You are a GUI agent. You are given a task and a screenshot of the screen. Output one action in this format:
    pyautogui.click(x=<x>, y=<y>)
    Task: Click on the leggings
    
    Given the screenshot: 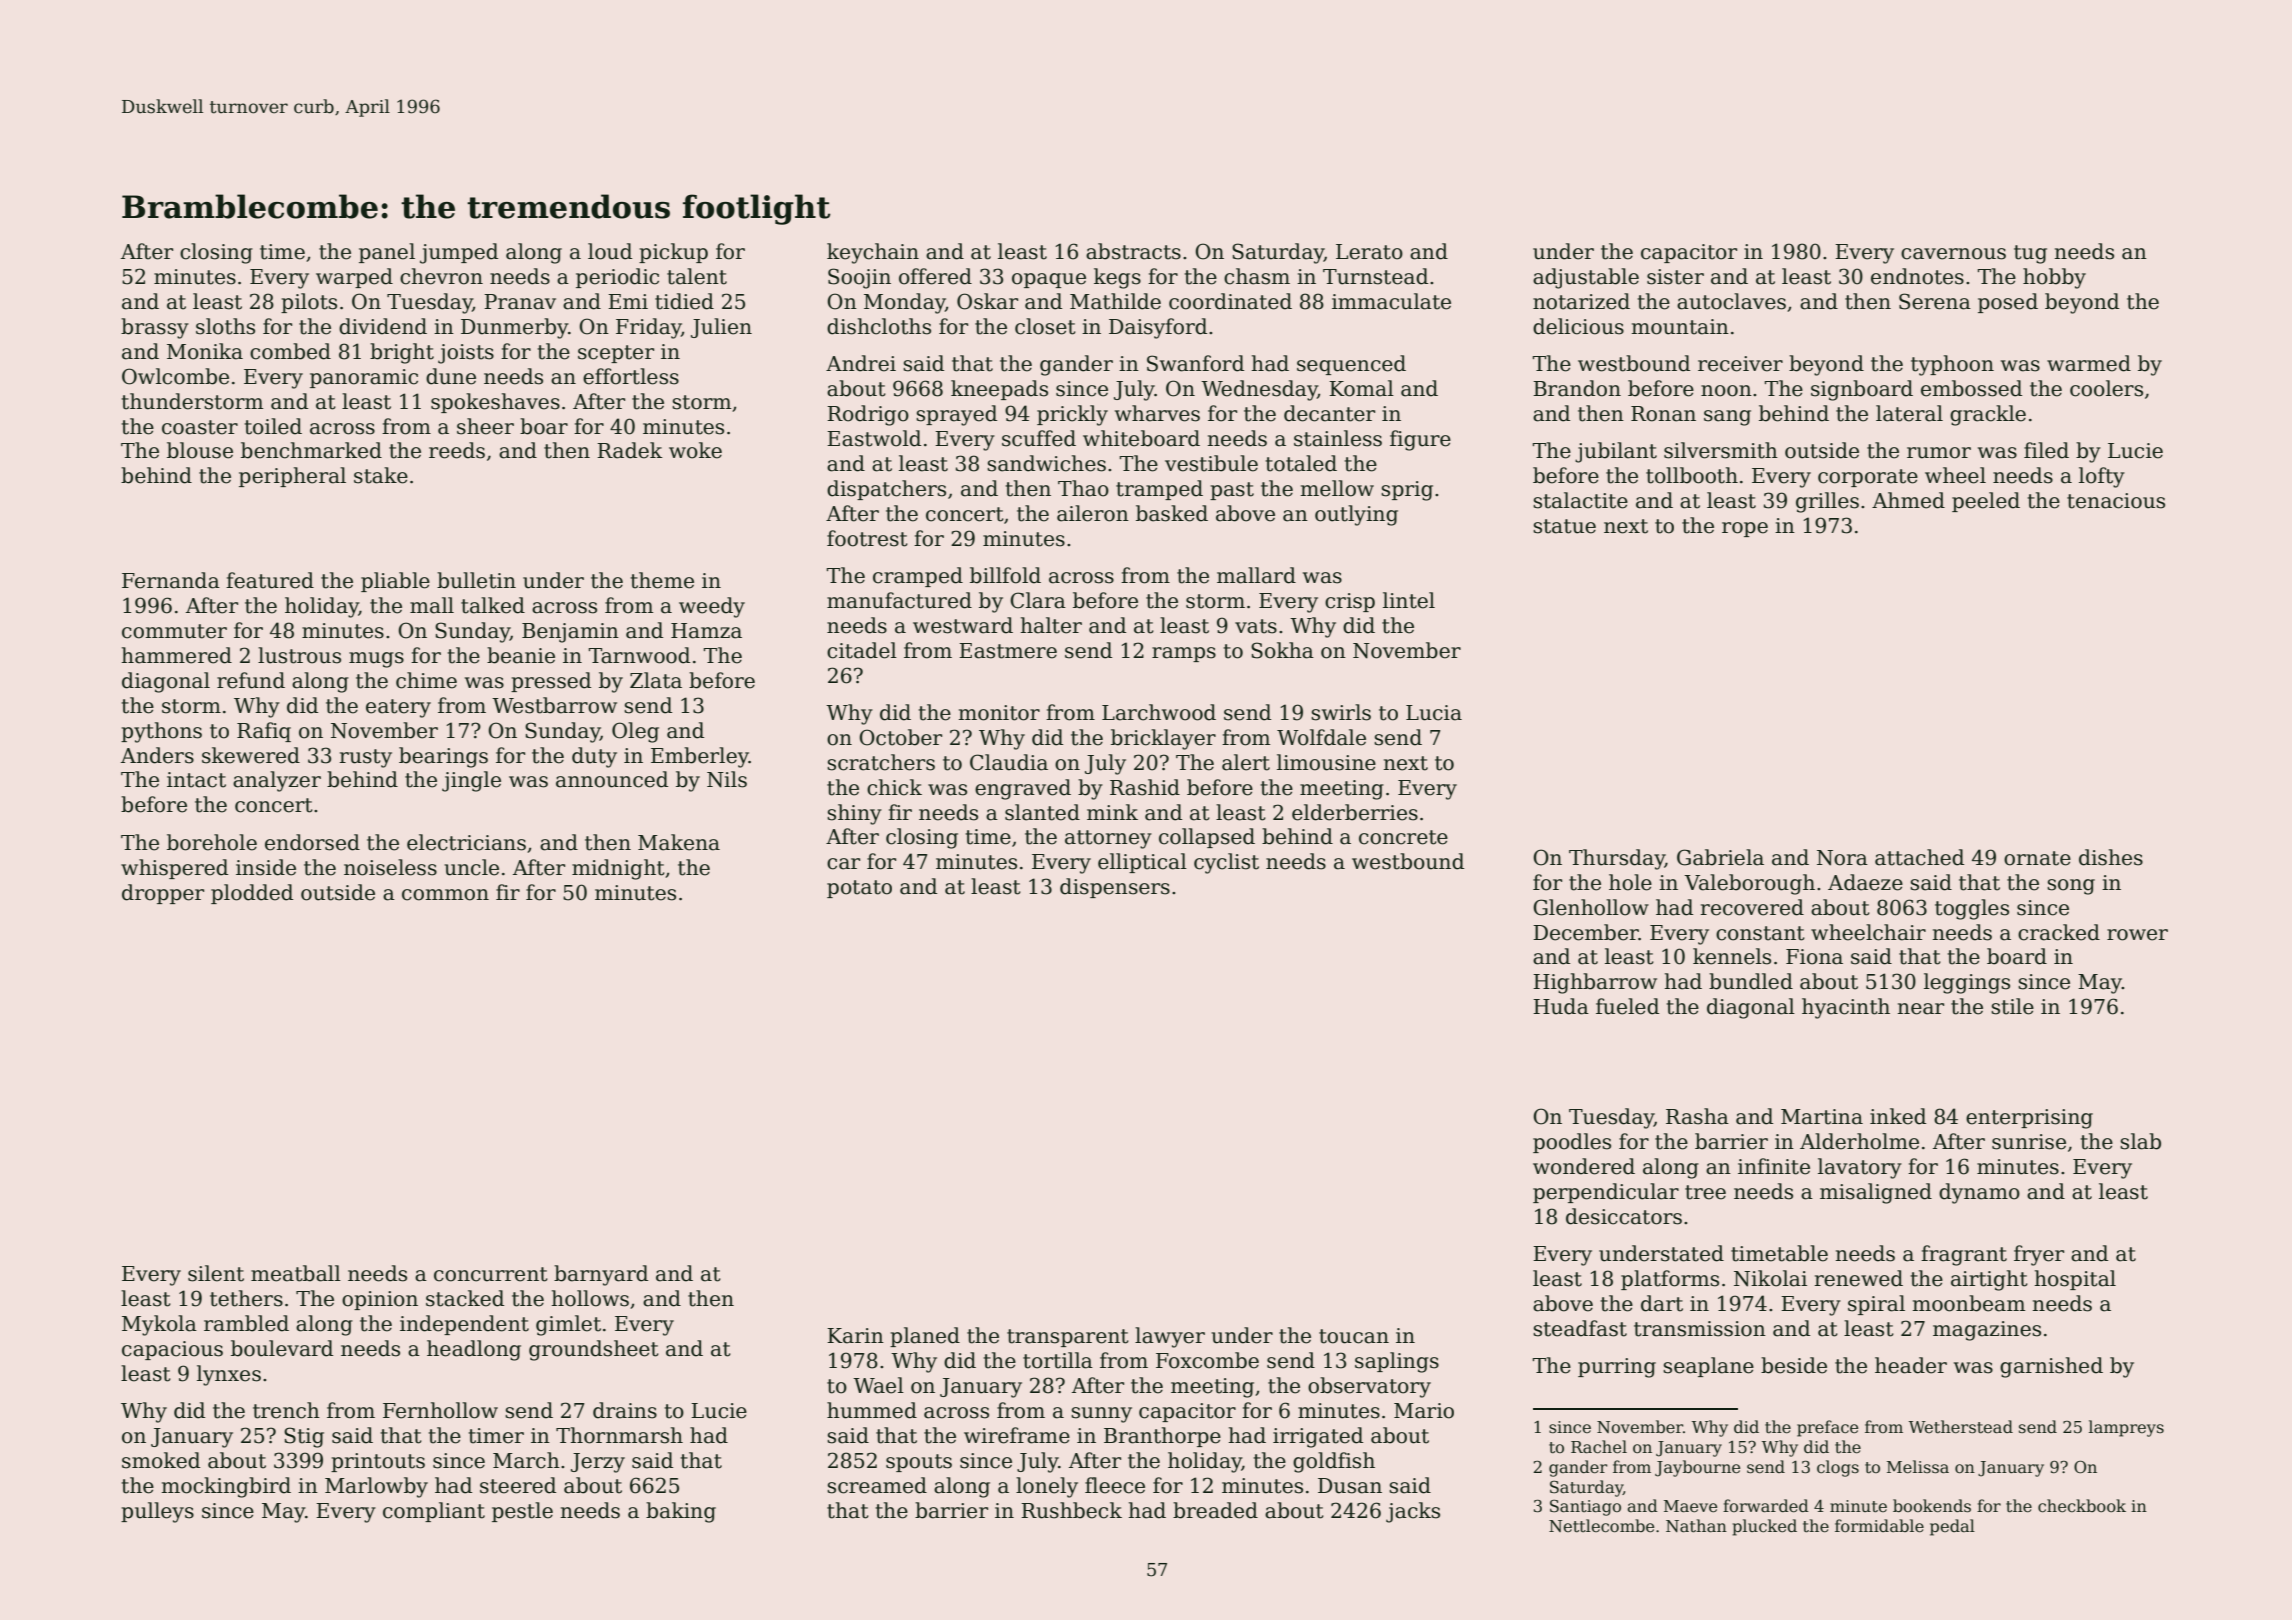 What is the action you would take?
    pyautogui.click(x=1967, y=983)
